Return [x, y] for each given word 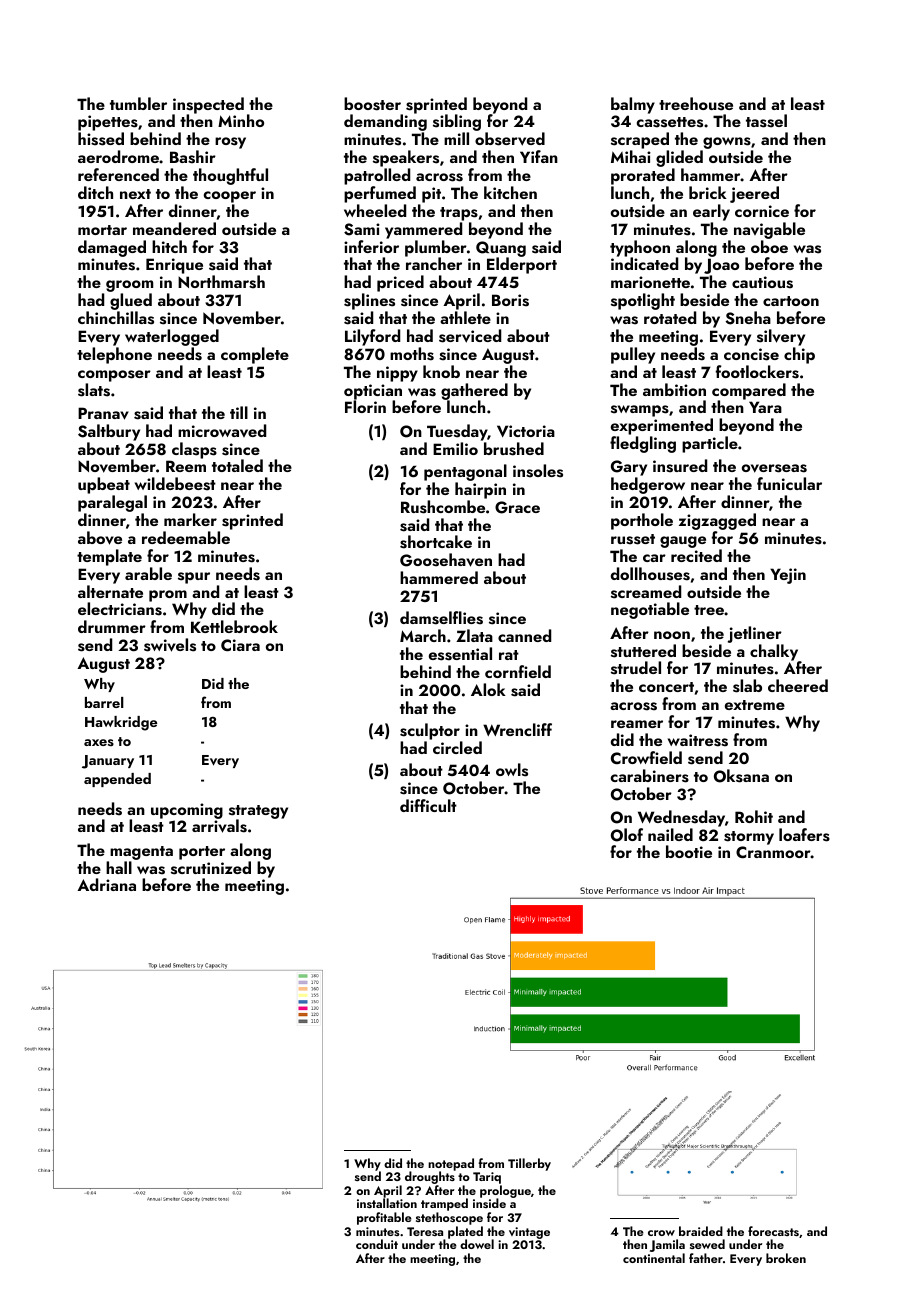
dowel [477, 1244]
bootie [689, 851]
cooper [230, 197]
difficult [428, 805]
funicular [789, 483]
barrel [104, 702]
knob [441, 371]
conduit [377, 1244]
